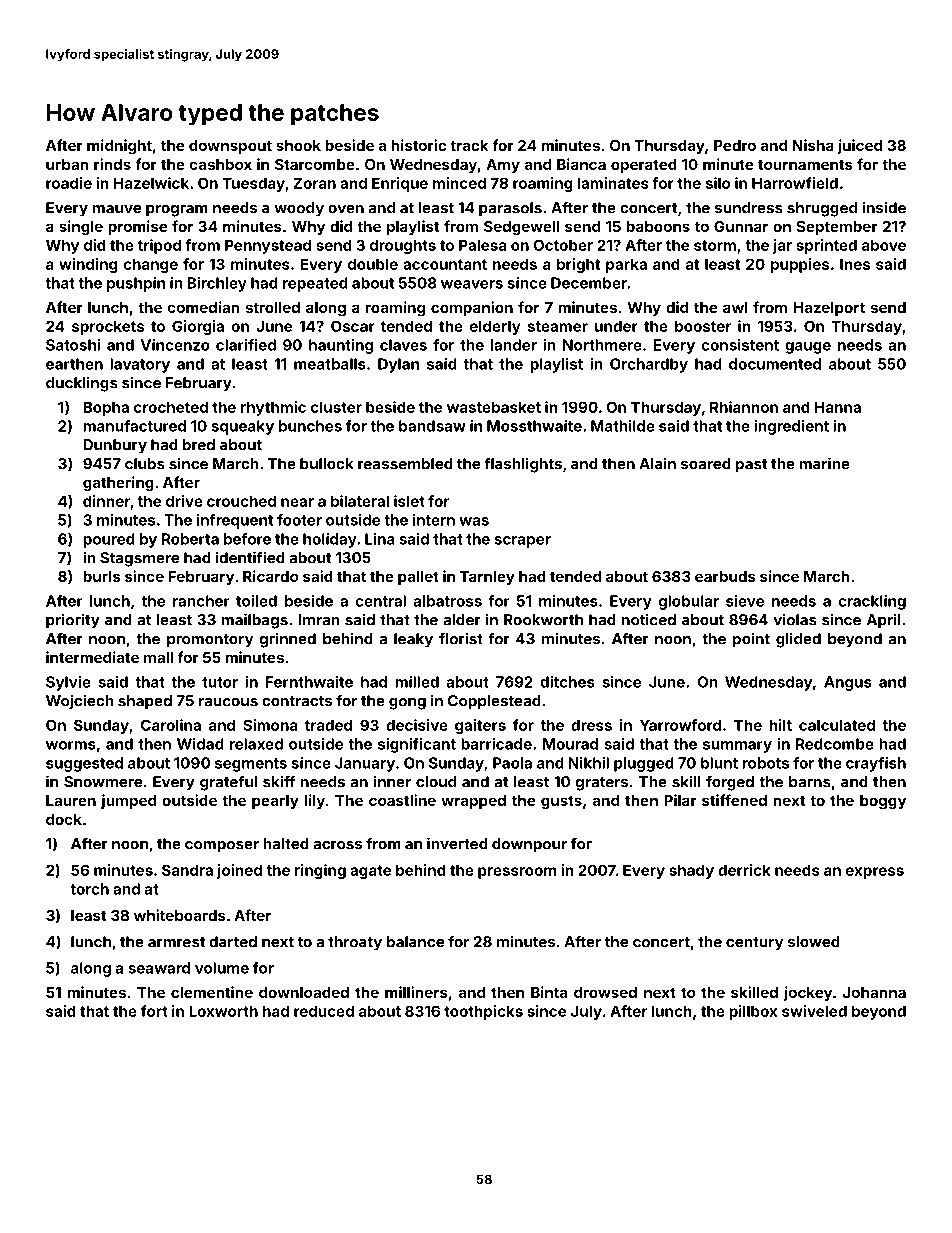 This page has width=952, height=1233. I want to click on ingredient, so click(791, 427).
